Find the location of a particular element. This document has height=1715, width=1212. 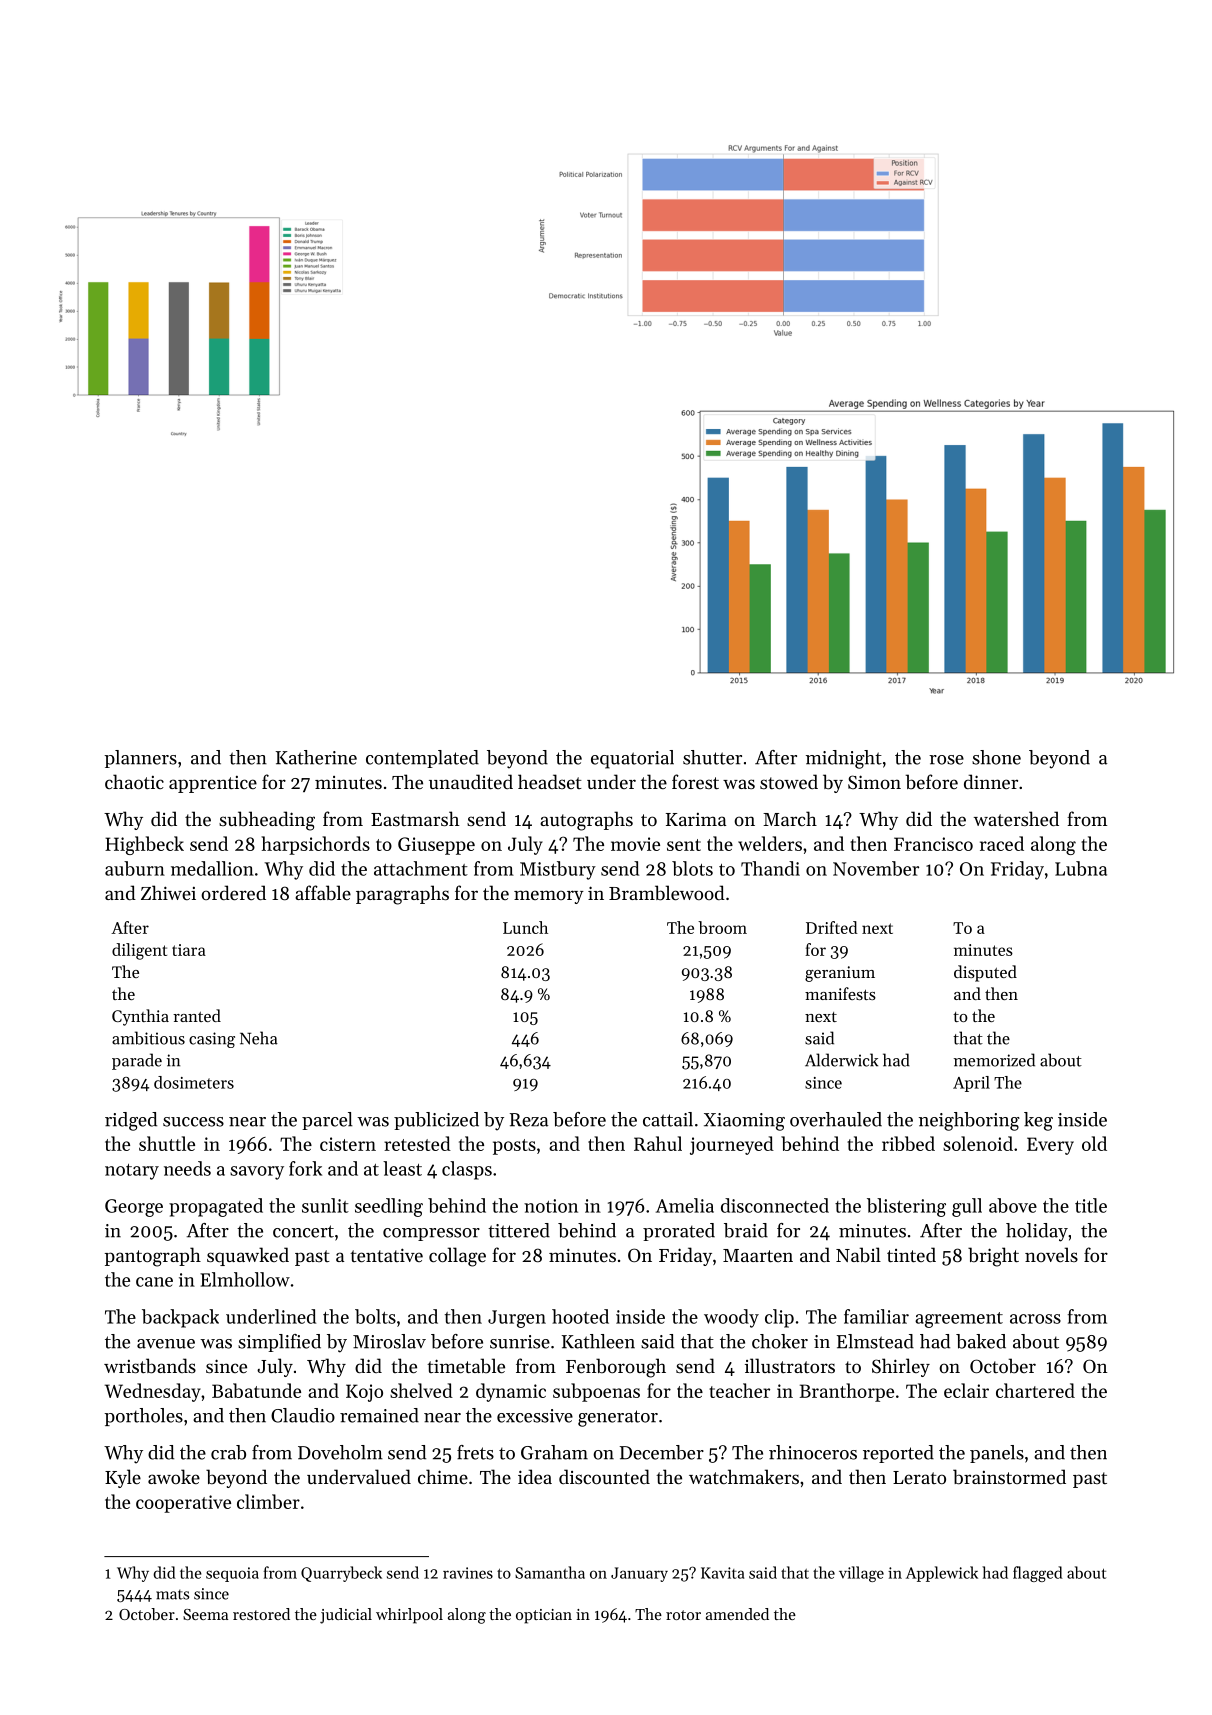

squawked is located at coordinates (248, 1256).
